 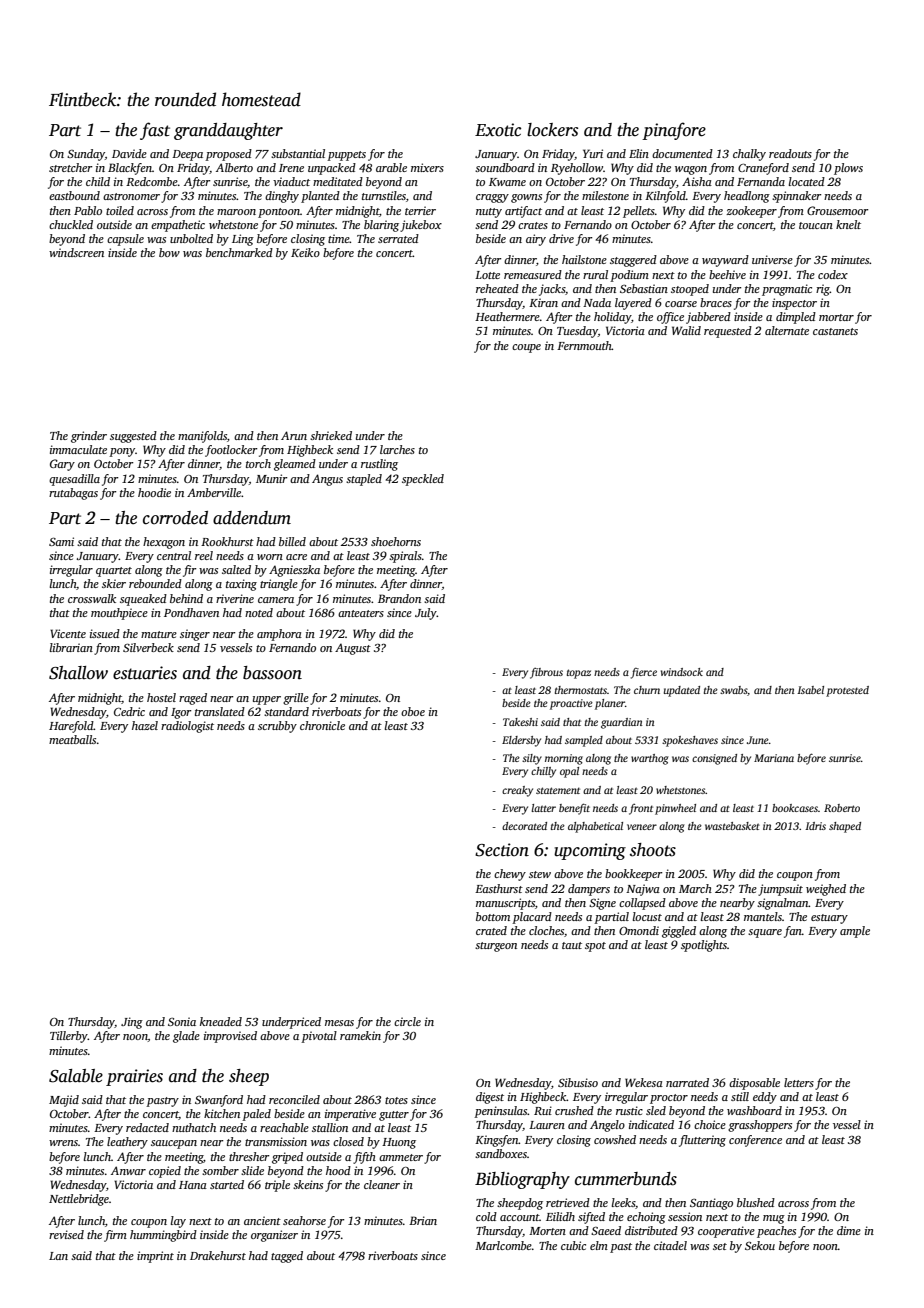 What do you see at coordinates (540, 874) in the screenshot?
I see `stew` at bounding box center [540, 874].
